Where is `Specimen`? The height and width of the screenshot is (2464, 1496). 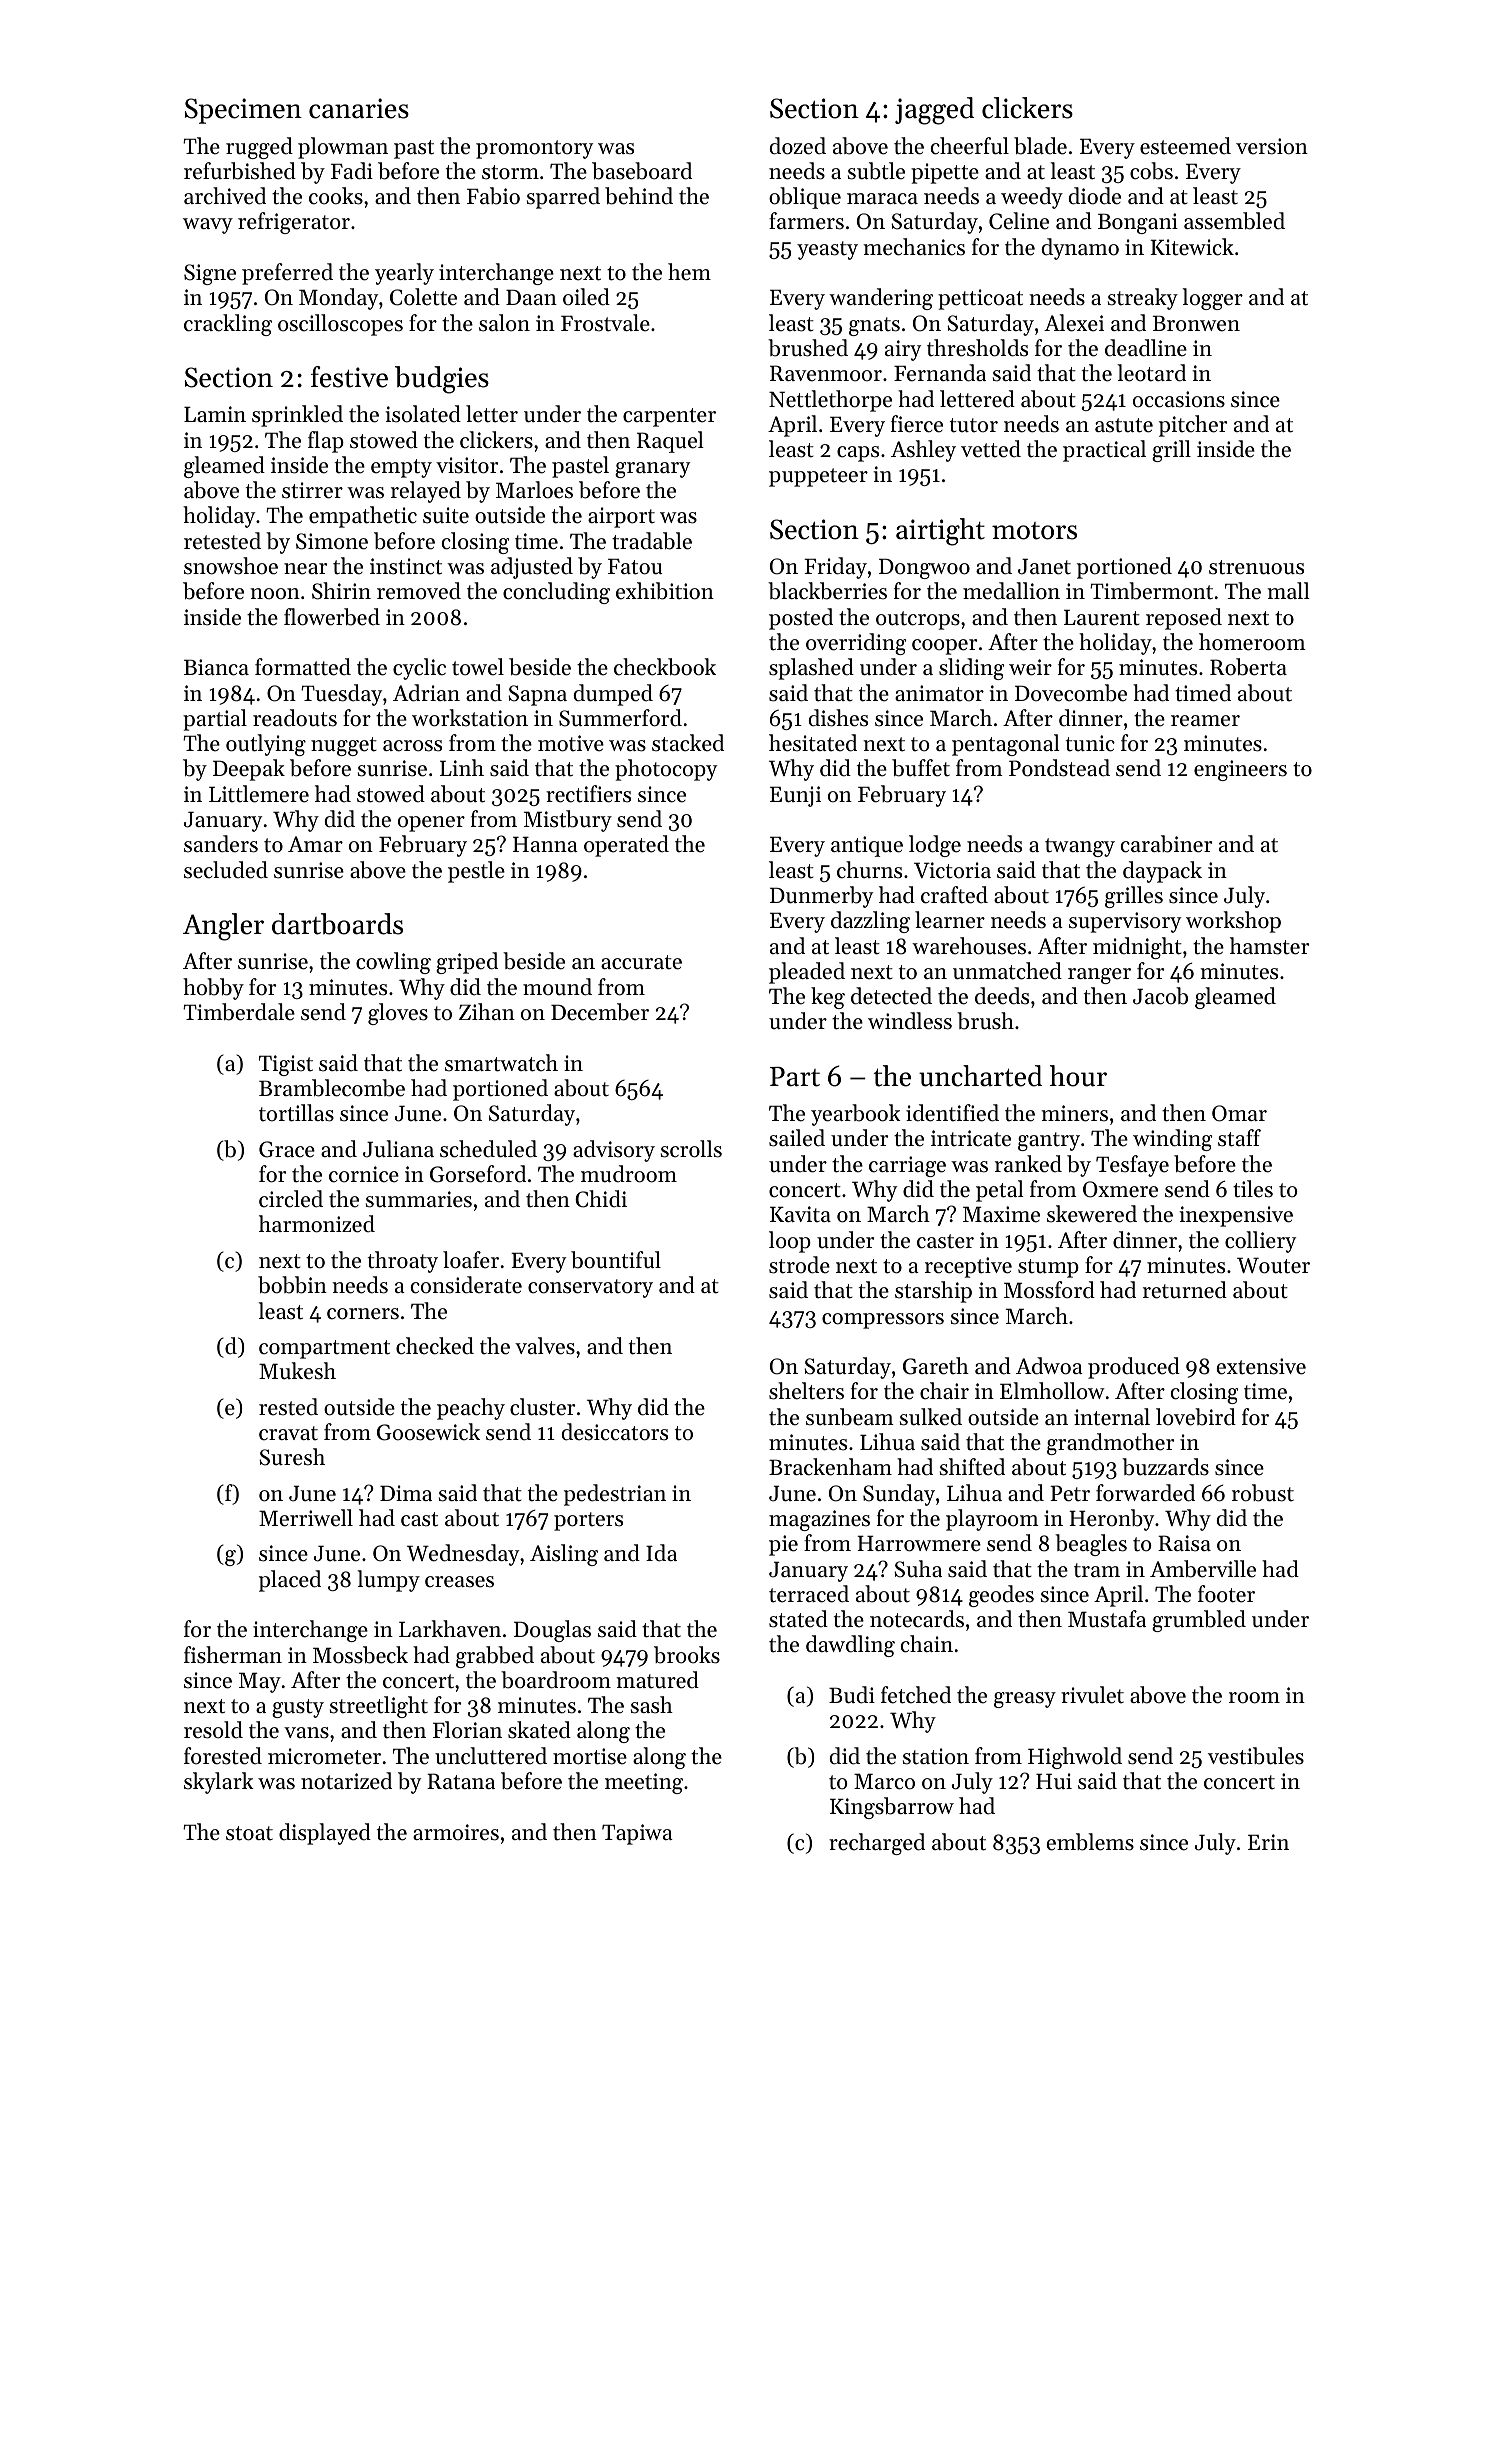 Specimen is located at coordinates (243, 111).
